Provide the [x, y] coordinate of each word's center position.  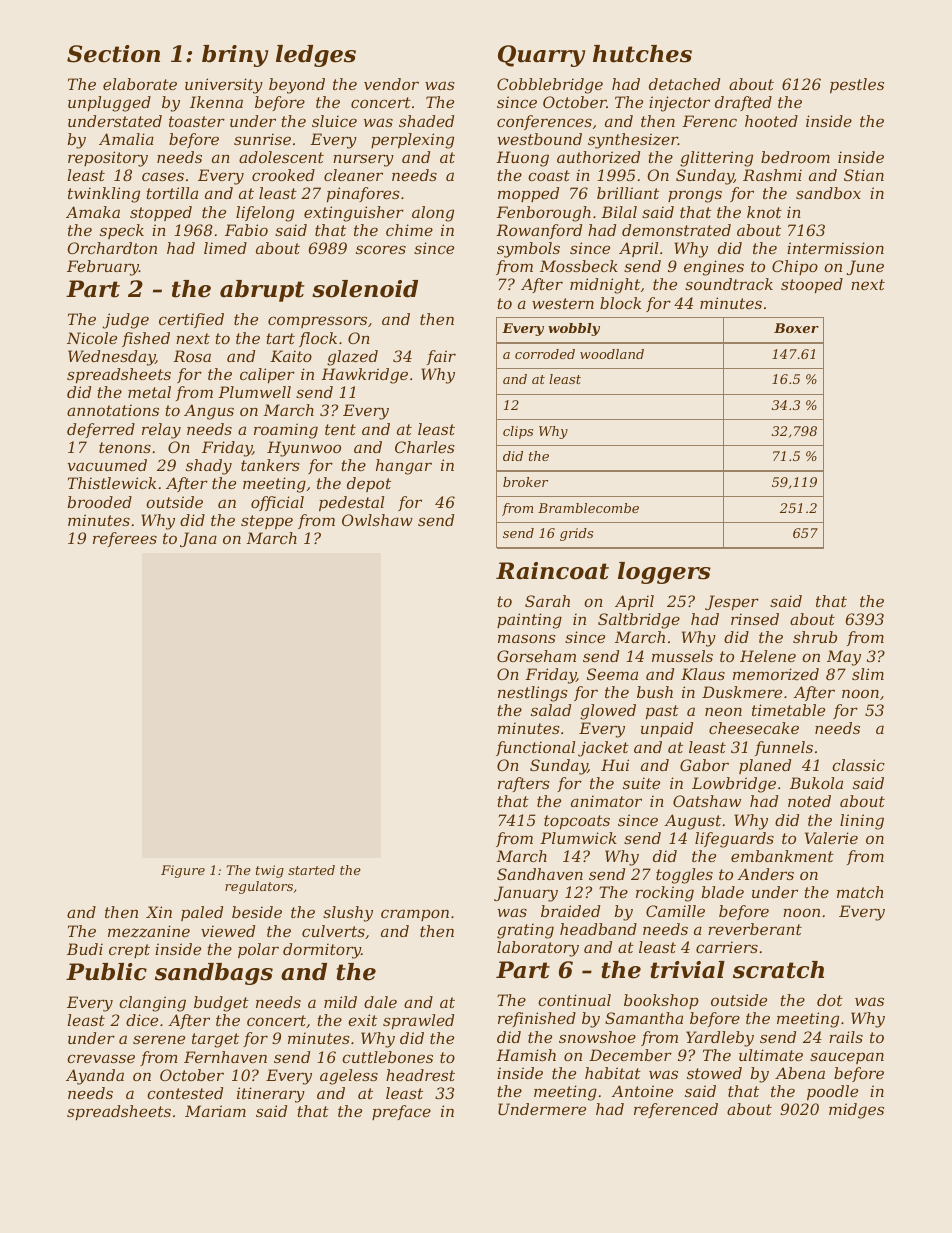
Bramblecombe [588, 508]
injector [679, 104]
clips [518, 432]
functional [535, 748]
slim [868, 674]
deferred [101, 430]
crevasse [101, 1058]
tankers [270, 465]
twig [270, 871]
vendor [391, 84]
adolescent [281, 157]
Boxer [796, 328]
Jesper [732, 602]
